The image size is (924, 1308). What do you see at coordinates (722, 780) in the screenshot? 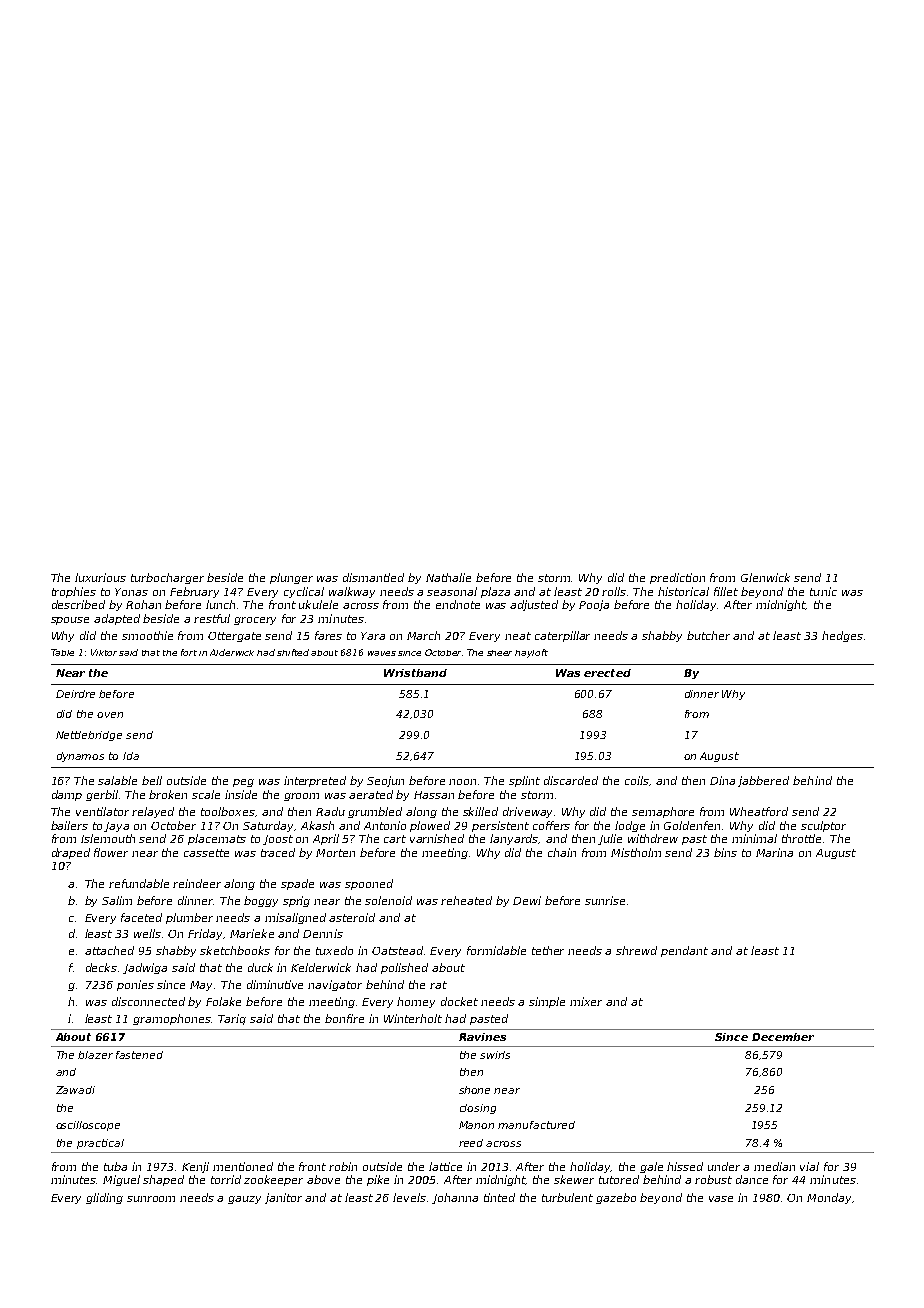
I see `Dina` at bounding box center [722, 780].
